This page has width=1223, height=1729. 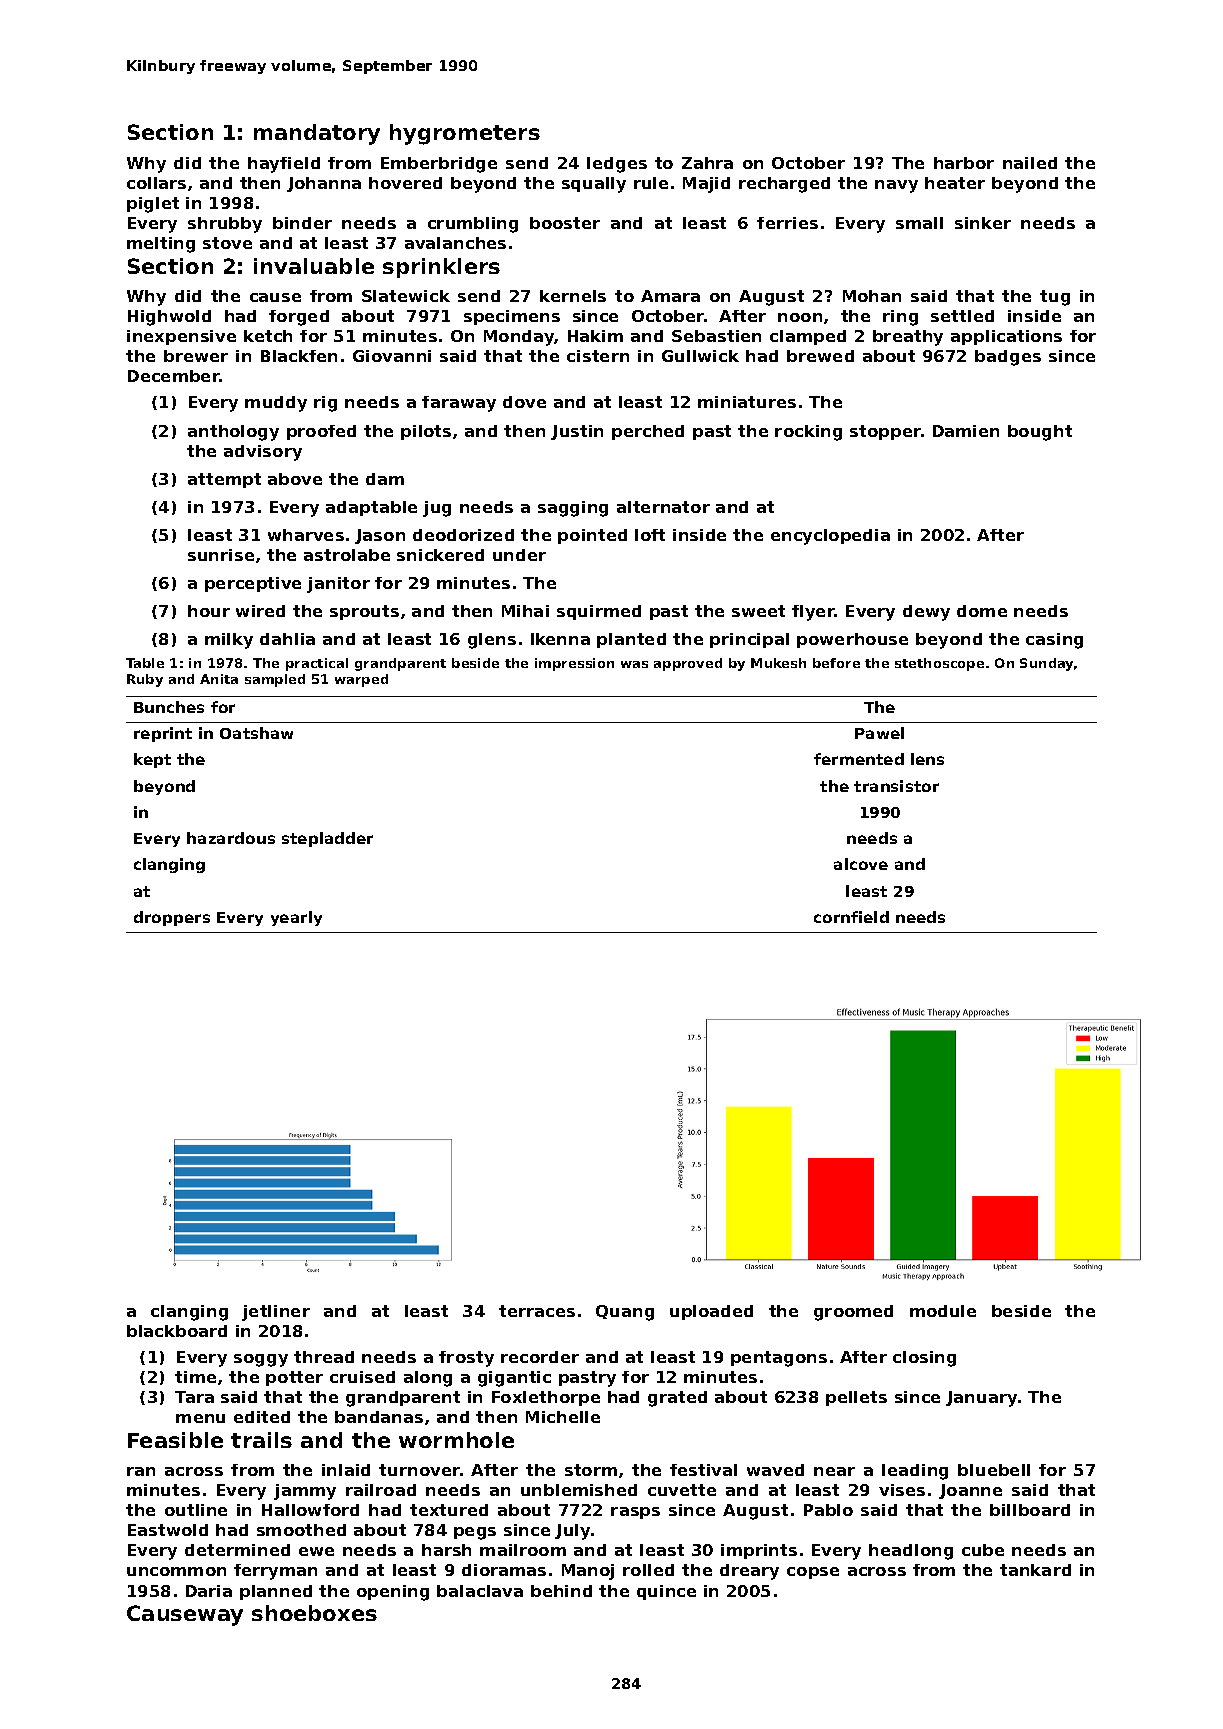 What do you see at coordinates (784, 185) in the page?
I see `recharged` at bounding box center [784, 185].
